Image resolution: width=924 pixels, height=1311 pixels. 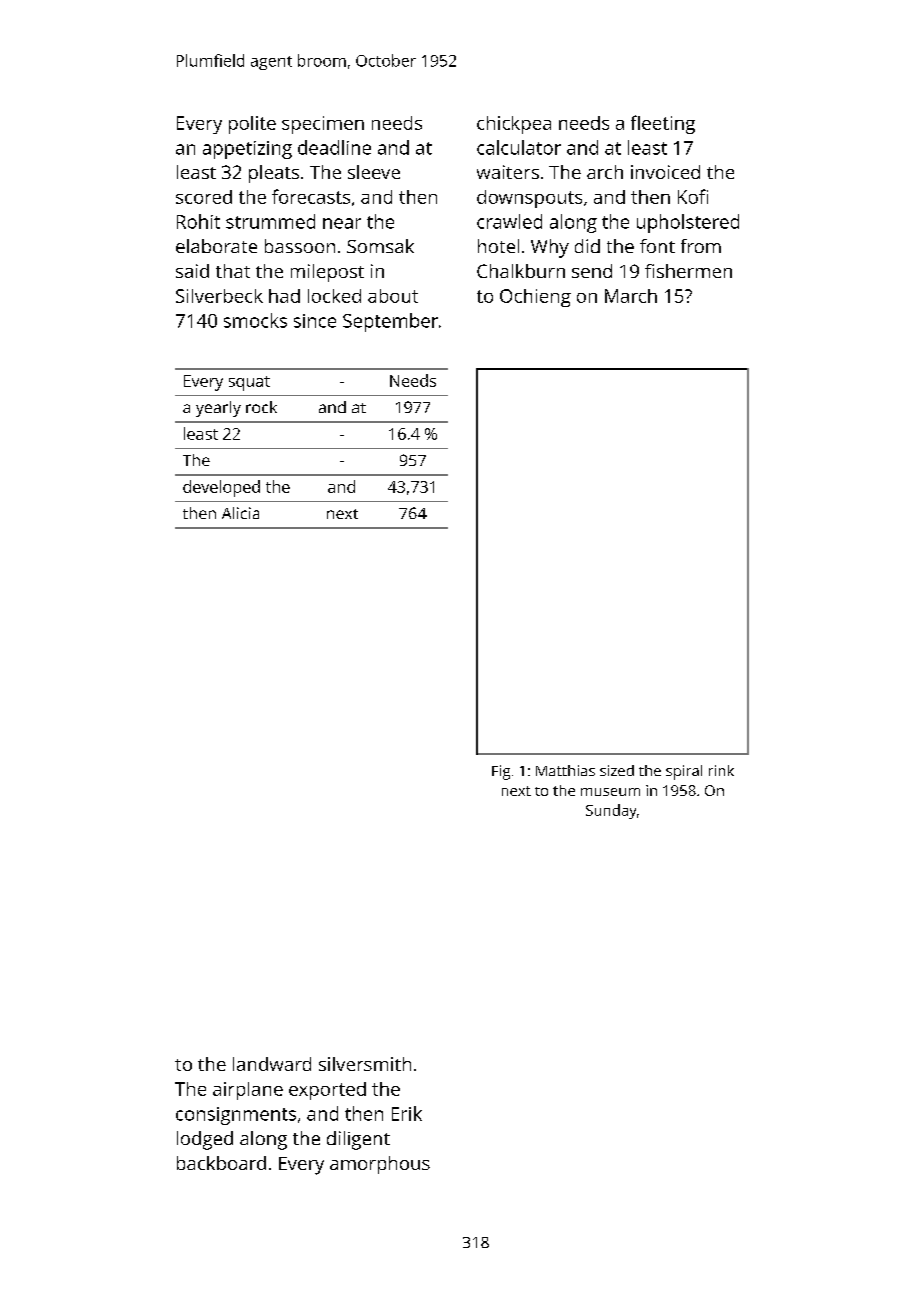 I want to click on Erik, so click(x=407, y=1113).
